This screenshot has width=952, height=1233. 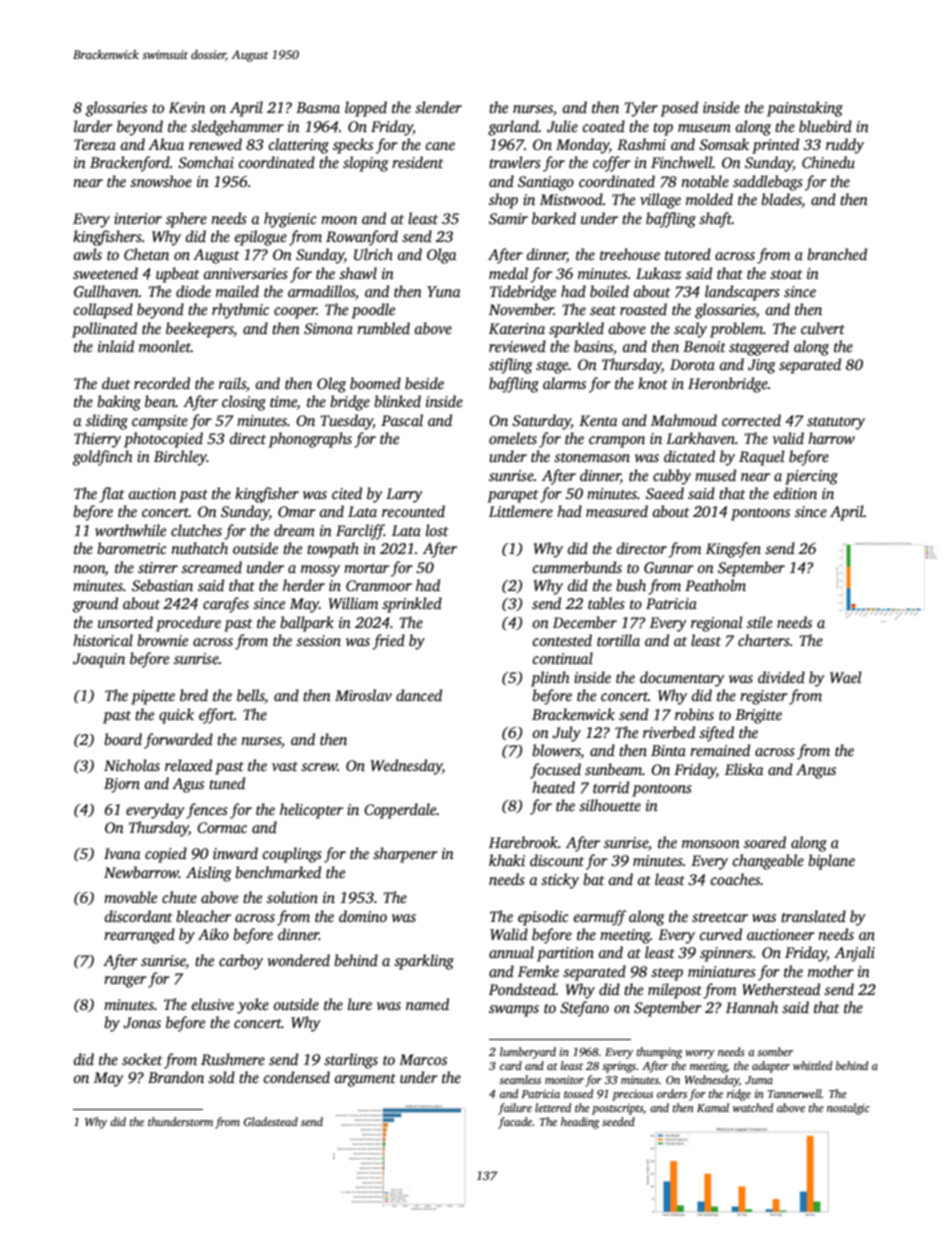 I want to click on Kevin, so click(x=187, y=107).
